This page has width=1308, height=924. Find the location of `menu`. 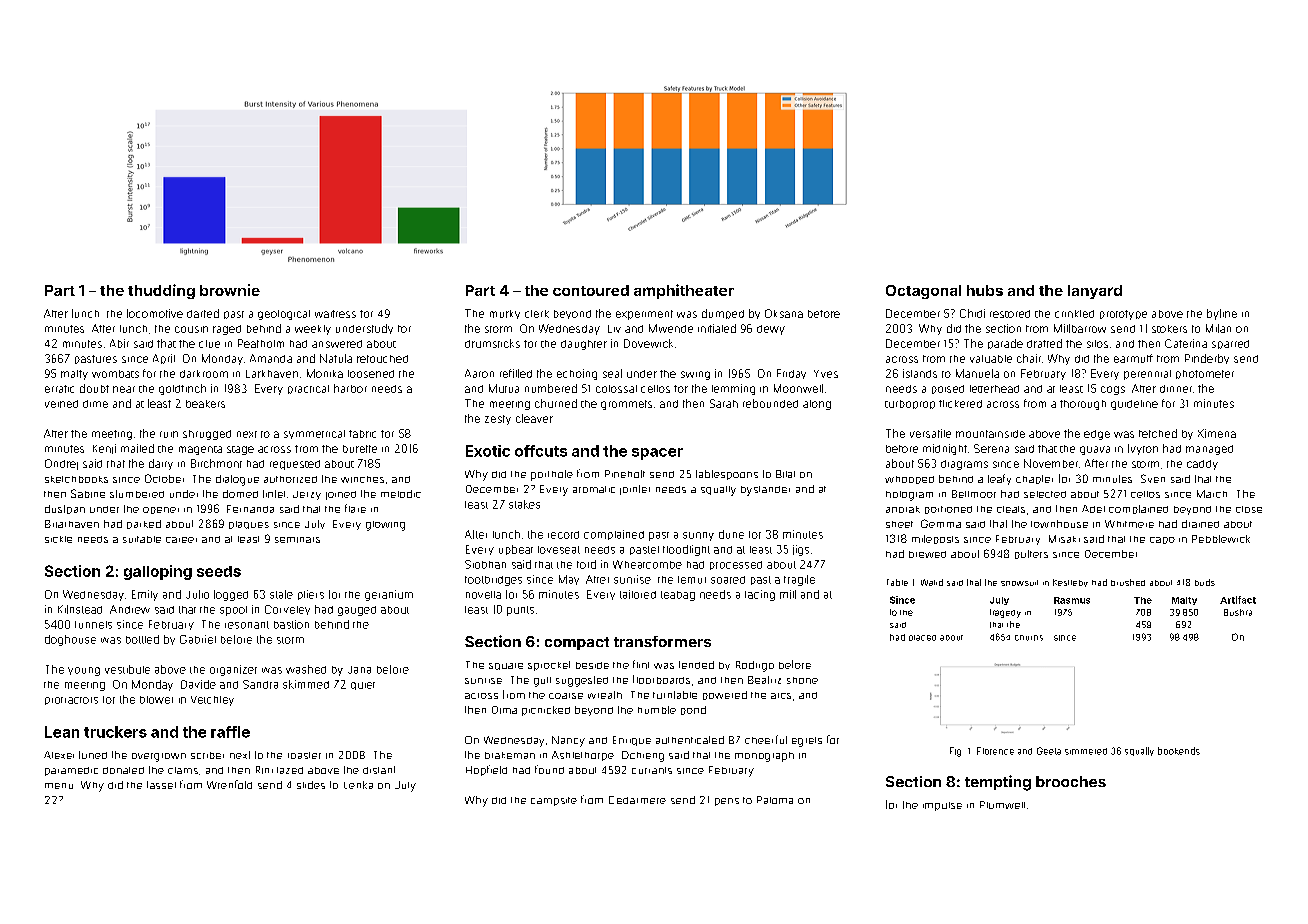

menu is located at coordinates (59, 786).
